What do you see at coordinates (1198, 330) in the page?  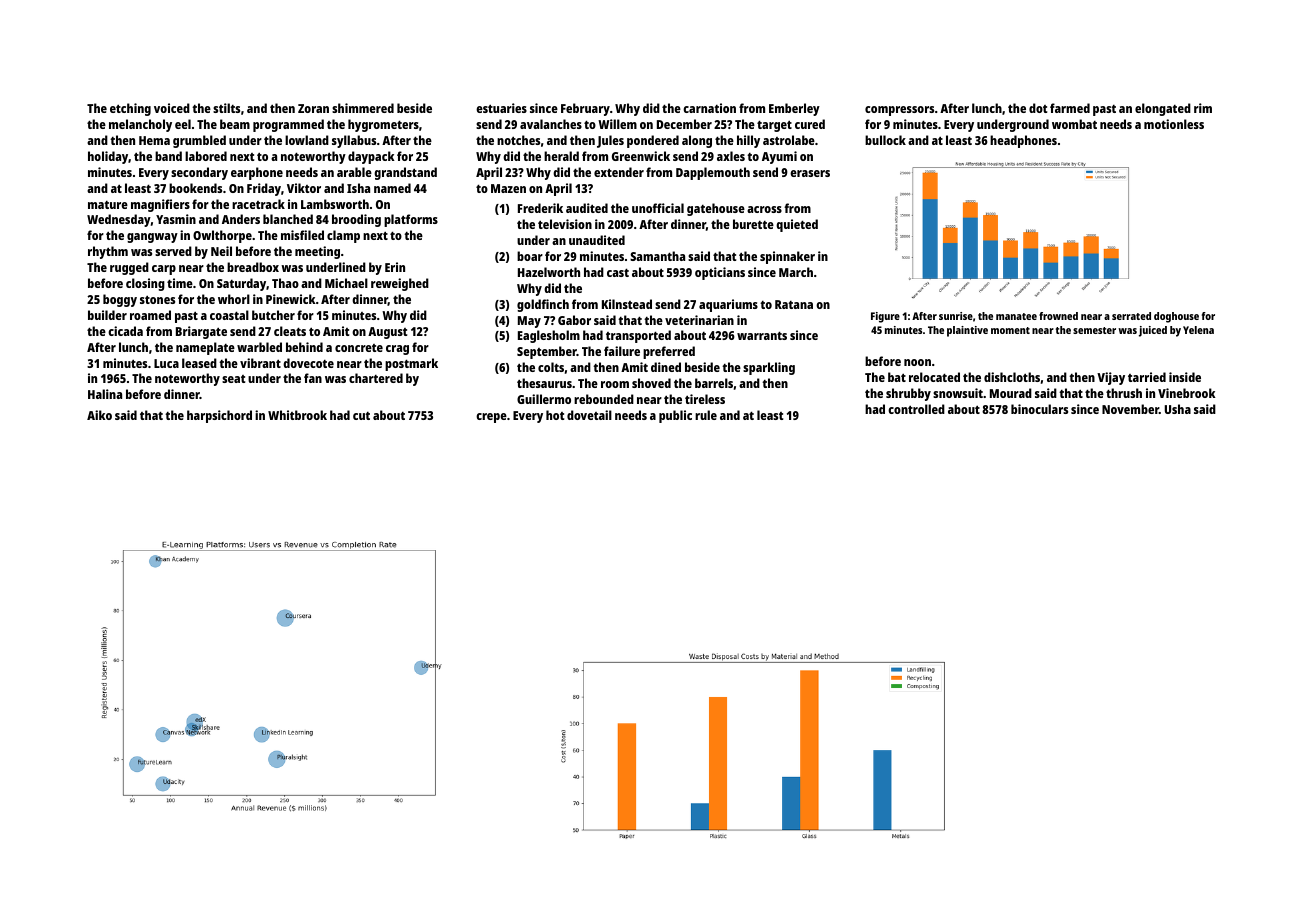 I see `Yelena` at bounding box center [1198, 330].
